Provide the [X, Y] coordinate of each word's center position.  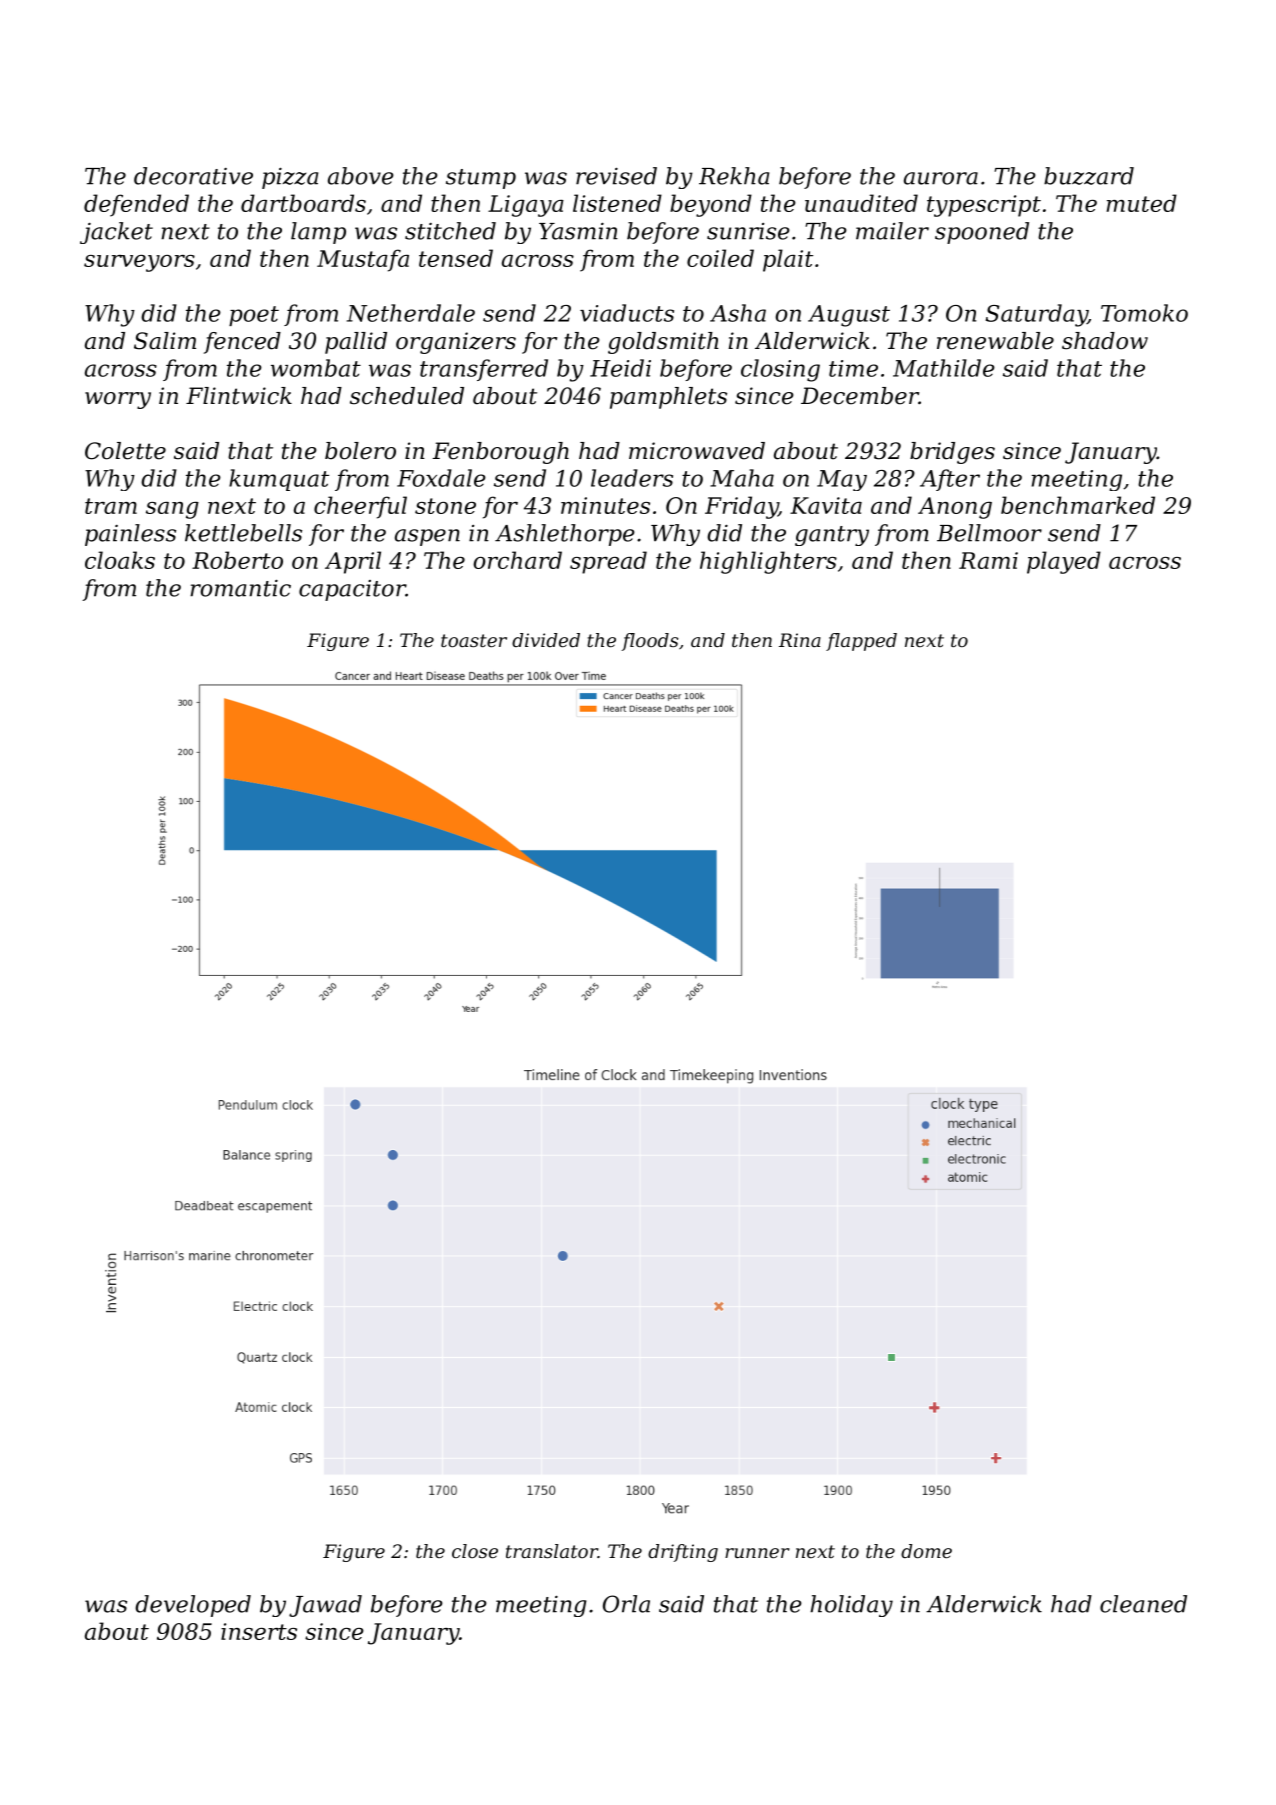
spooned [982, 233]
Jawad [325, 1606]
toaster [474, 640]
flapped [861, 642]
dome [926, 1551]
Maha [742, 478]
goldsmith [663, 343]
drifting [683, 1553]
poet [254, 316]
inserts [259, 1631]
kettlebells [243, 533]
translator [552, 1551]
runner [757, 1553]
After [950, 480]
